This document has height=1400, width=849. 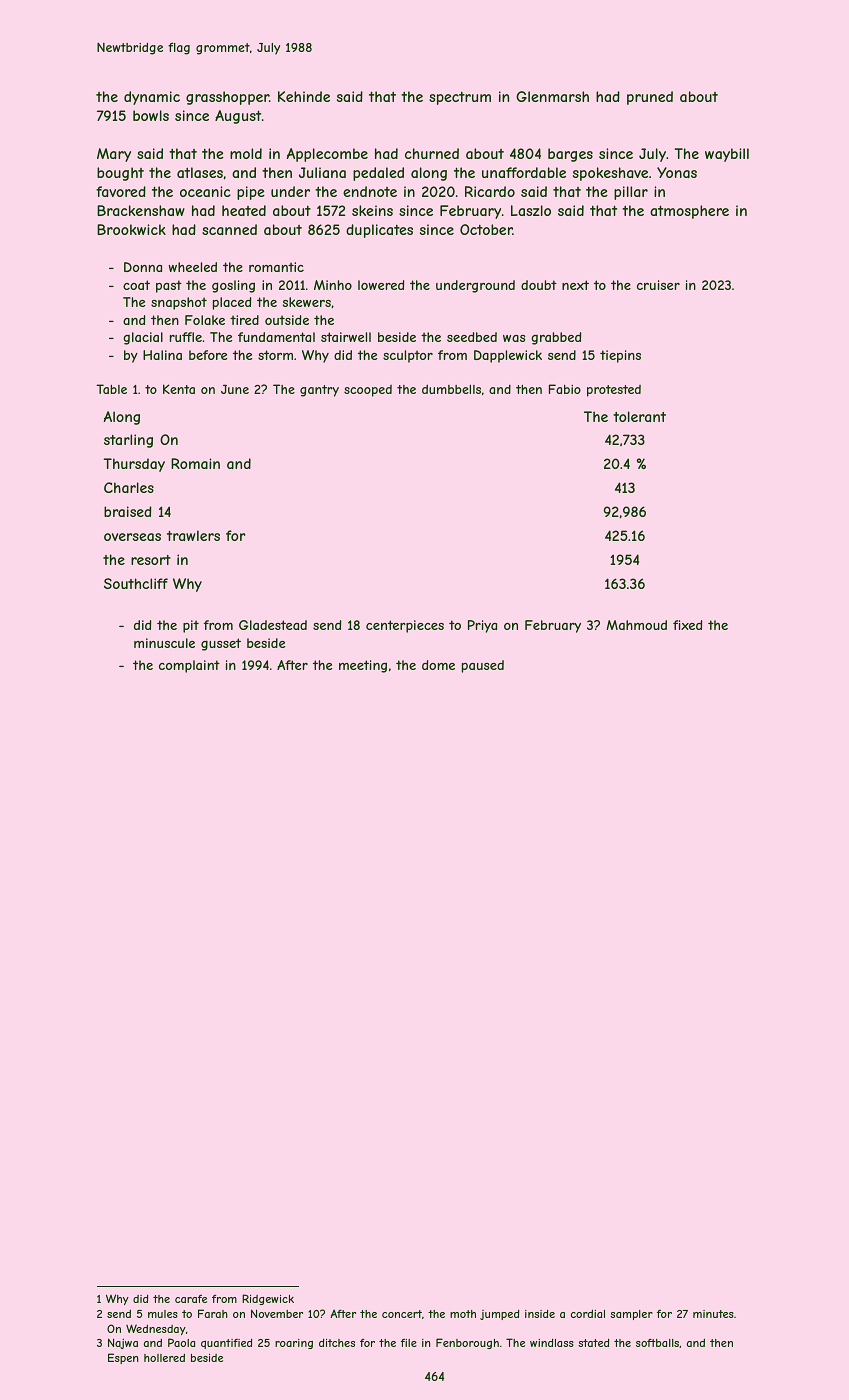 I want to click on tolerant, so click(x=639, y=416).
